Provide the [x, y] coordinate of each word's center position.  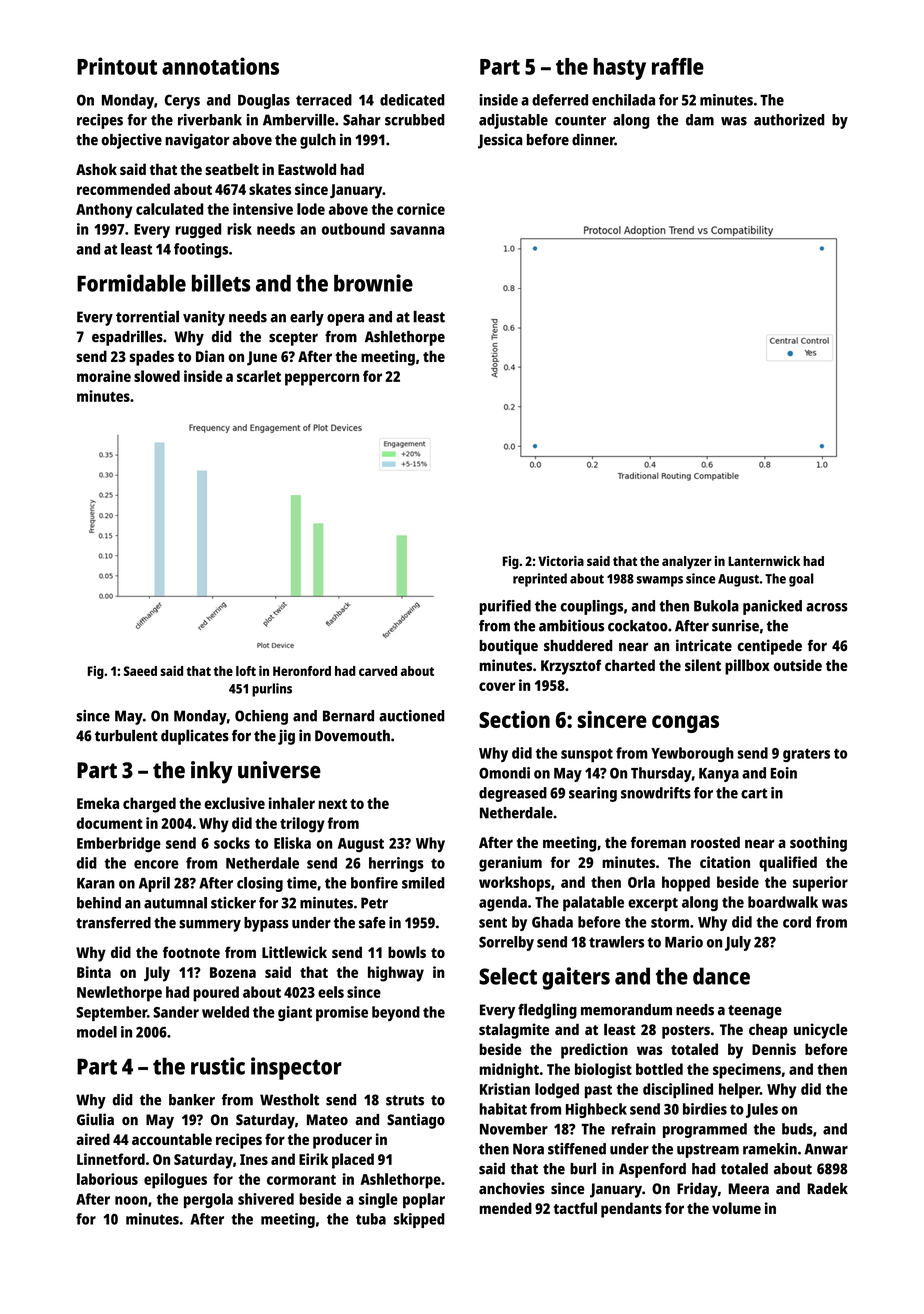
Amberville [299, 120]
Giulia [95, 1119]
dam [700, 120]
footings [201, 250]
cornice [421, 209]
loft [246, 671]
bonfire [374, 883]
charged [149, 805]
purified [505, 607]
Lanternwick [764, 561]
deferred [560, 100]
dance [721, 976]
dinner [593, 139]
